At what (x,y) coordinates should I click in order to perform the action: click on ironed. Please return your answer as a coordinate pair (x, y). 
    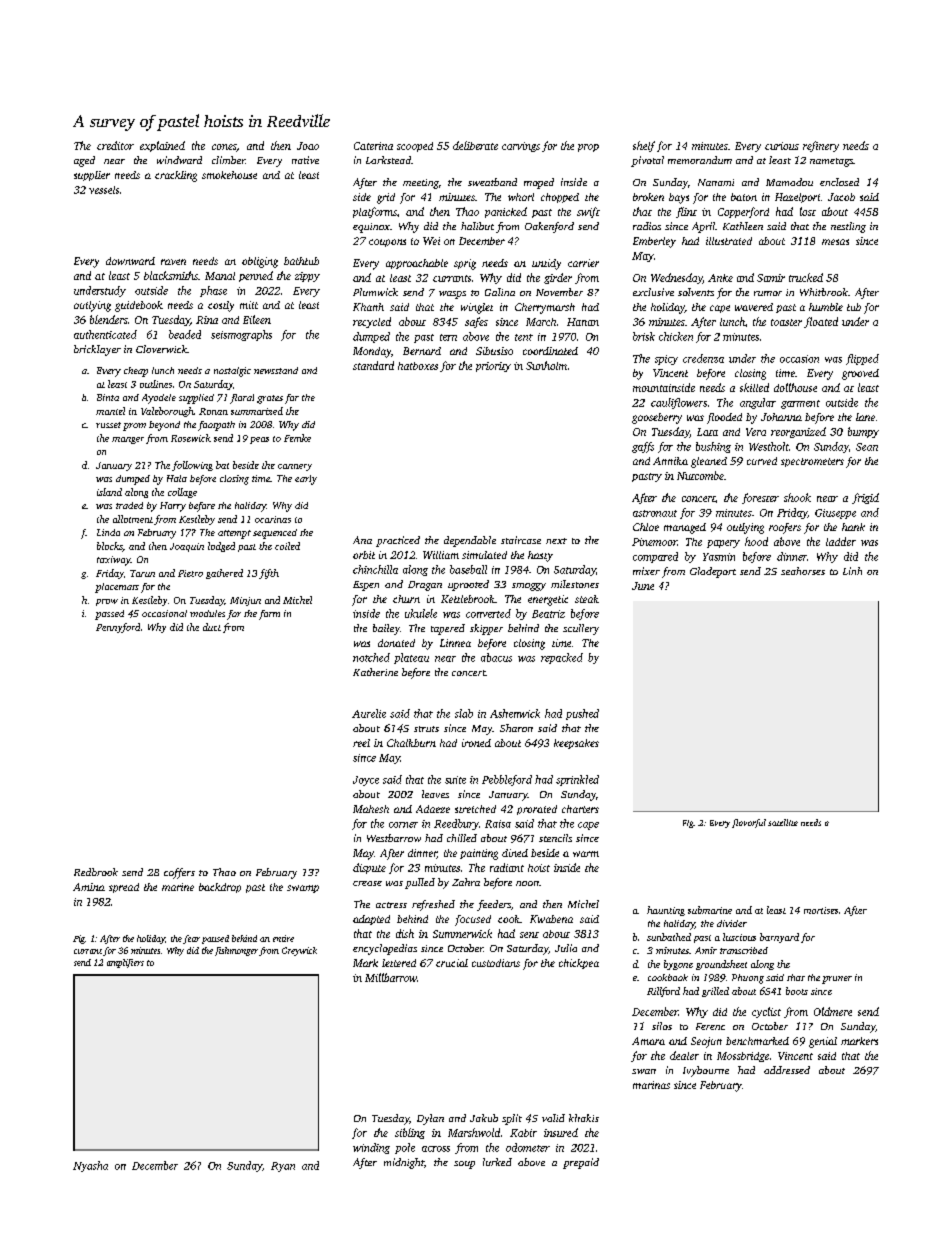
    Looking at the image, I should click on (476, 743).
